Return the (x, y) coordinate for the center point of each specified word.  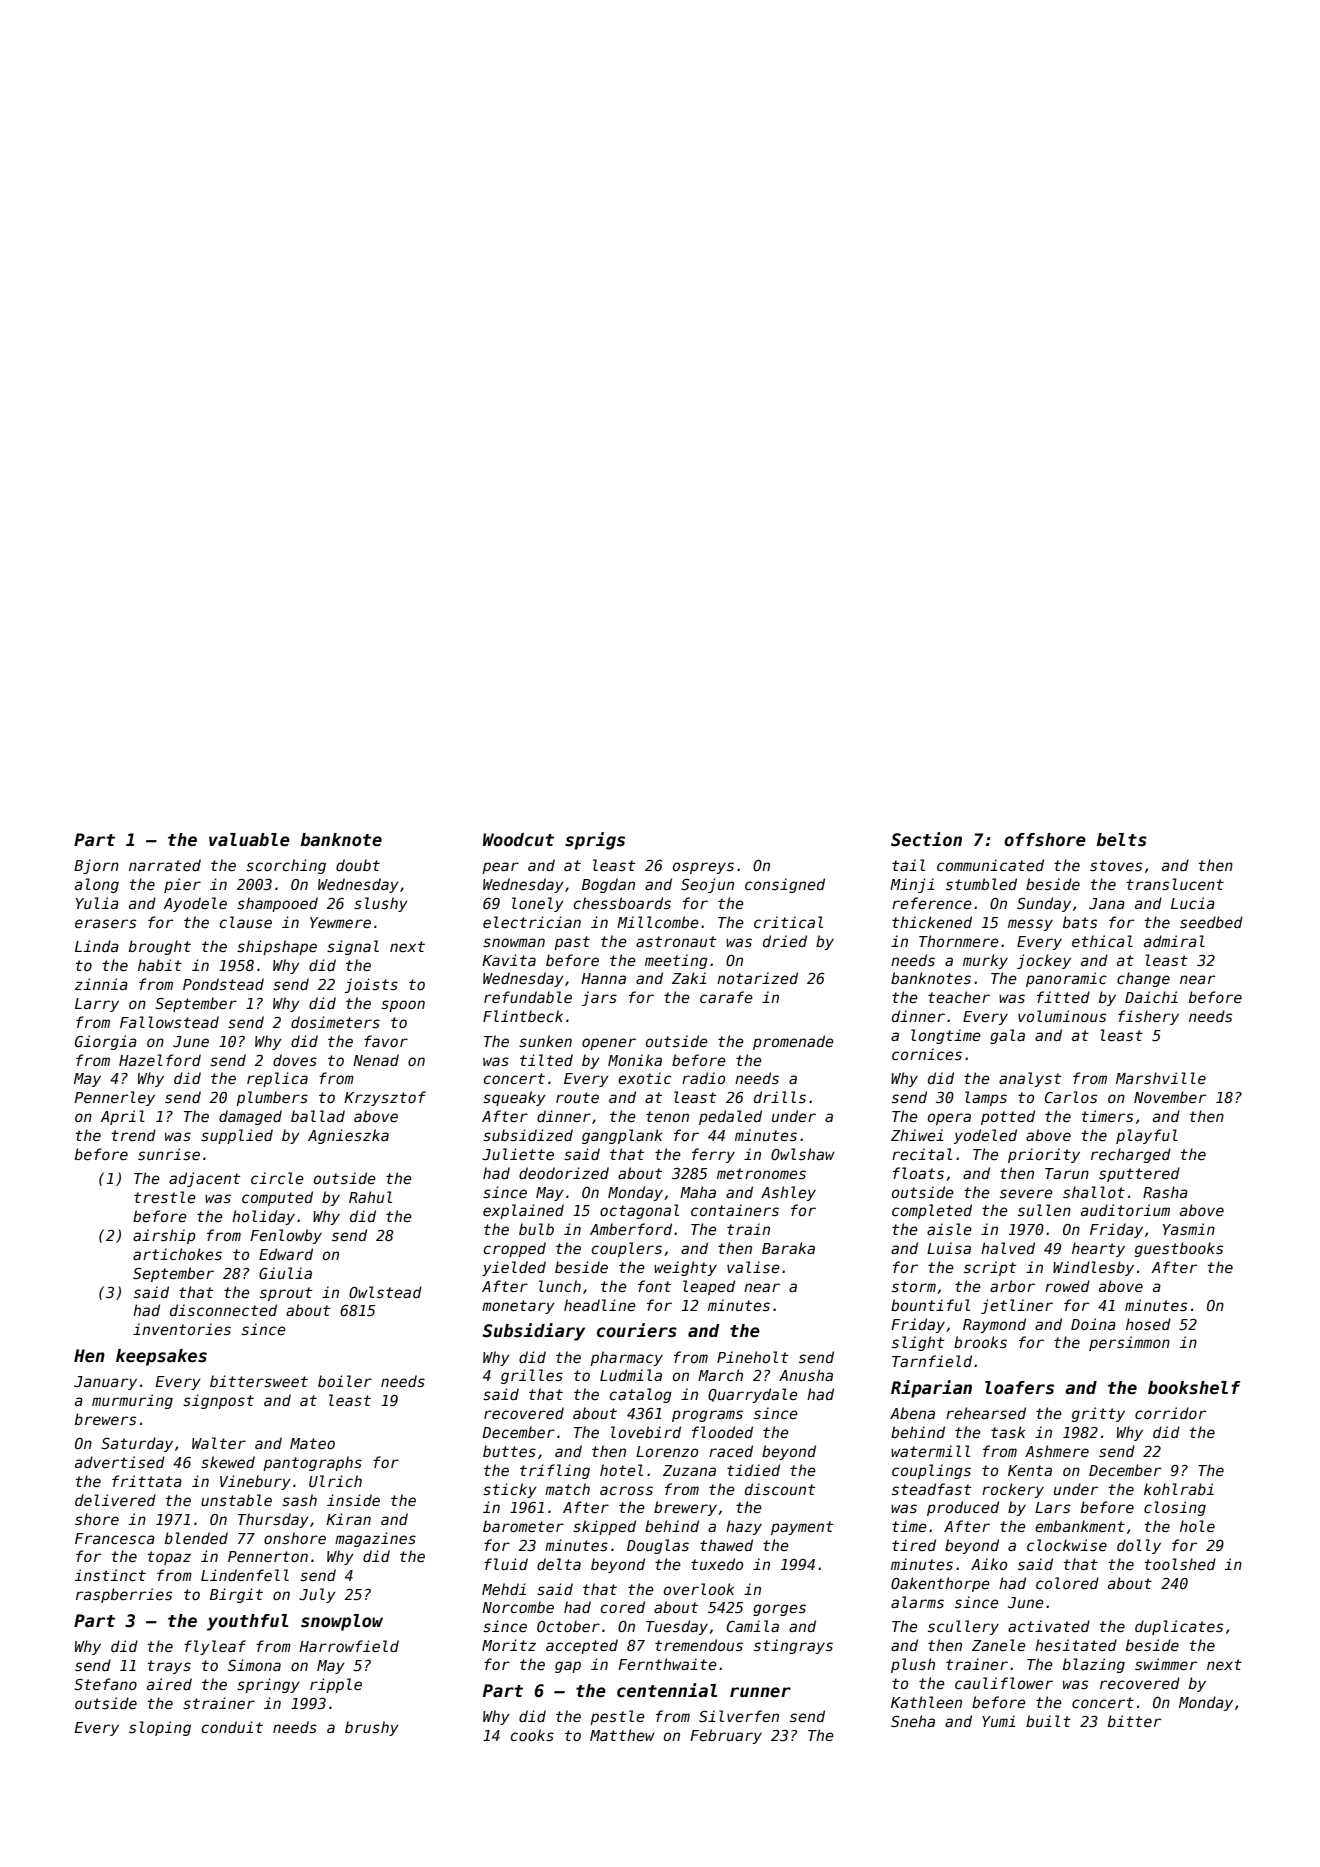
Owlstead (385, 1292)
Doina (1093, 1324)
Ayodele (195, 904)
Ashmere (1057, 1451)
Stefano (105, 1684)
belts (1121, 840)
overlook (699, 1589)
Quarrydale (753, 1395)
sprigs (595, 841)
